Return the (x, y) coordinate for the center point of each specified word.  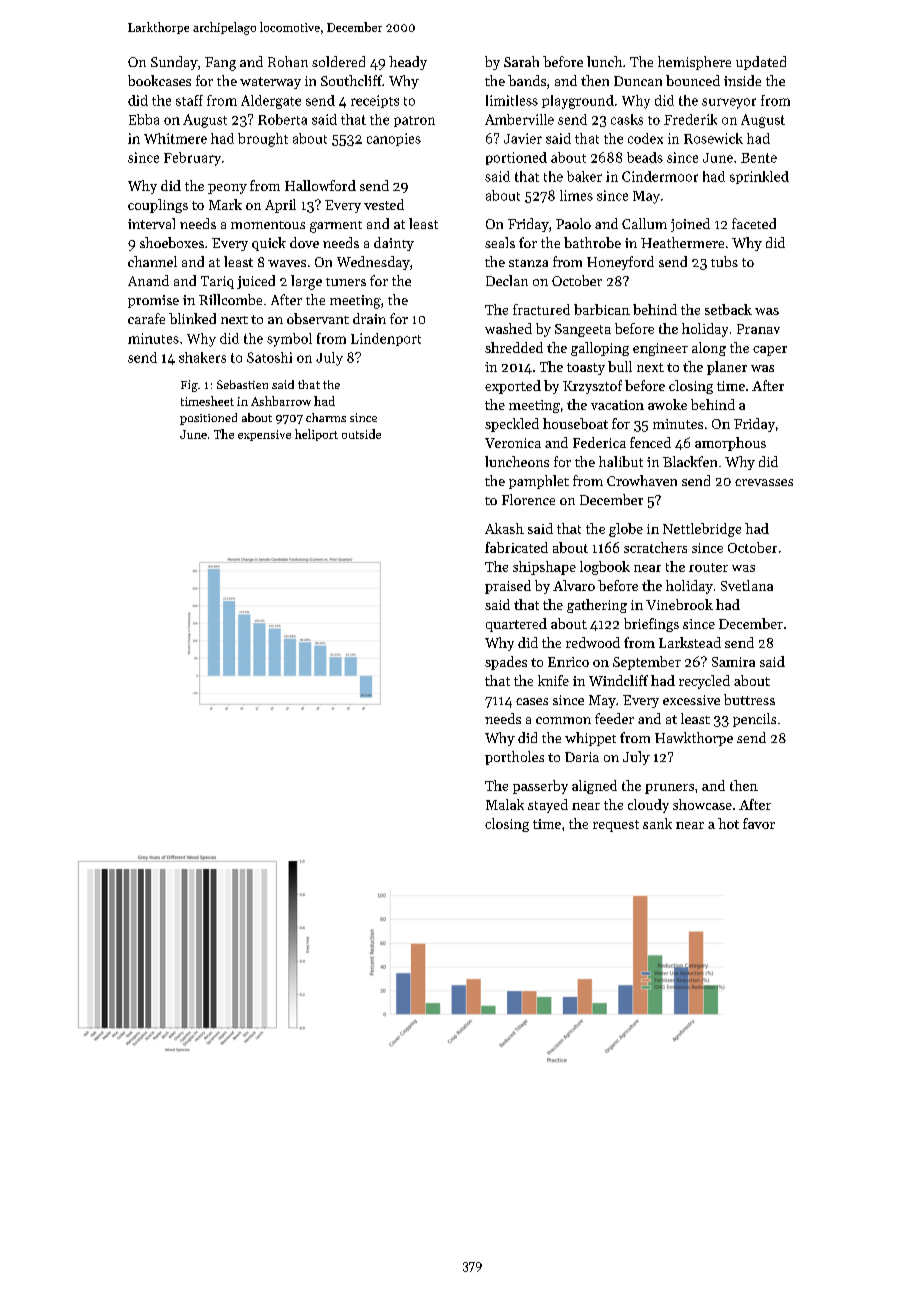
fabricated (516, 547)
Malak (505, 804)
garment (336, 227)
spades (506, 663)
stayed (548, 806)
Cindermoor (660, 176)
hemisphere (694, 63)
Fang (220, 64)
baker (584, 176)
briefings (651, 625)
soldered (338, 61)
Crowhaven (642, 480)
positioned (208, 419)
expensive (264, 435)
